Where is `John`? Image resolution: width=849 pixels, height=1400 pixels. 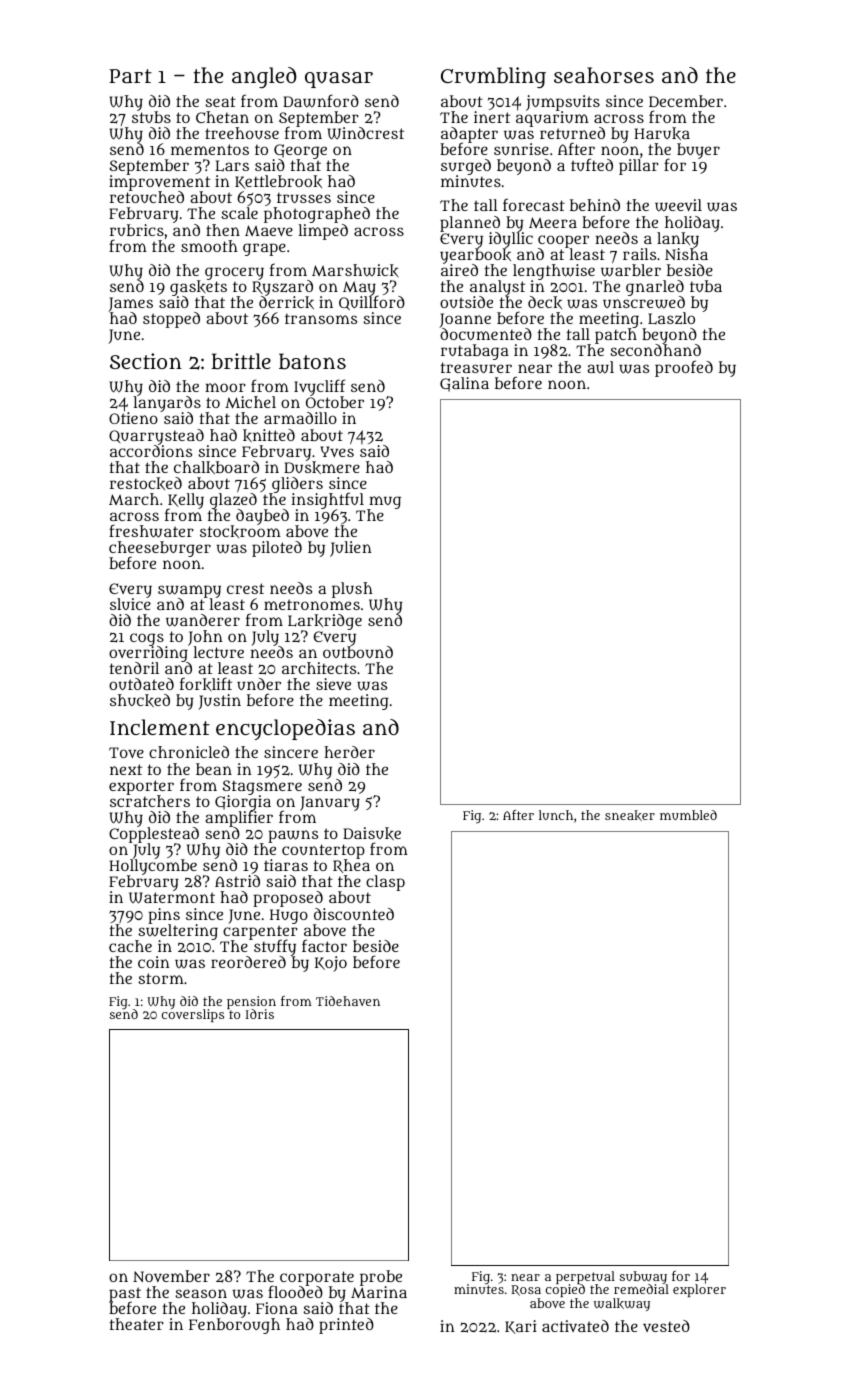
John is located at coordinates (205, 638).
